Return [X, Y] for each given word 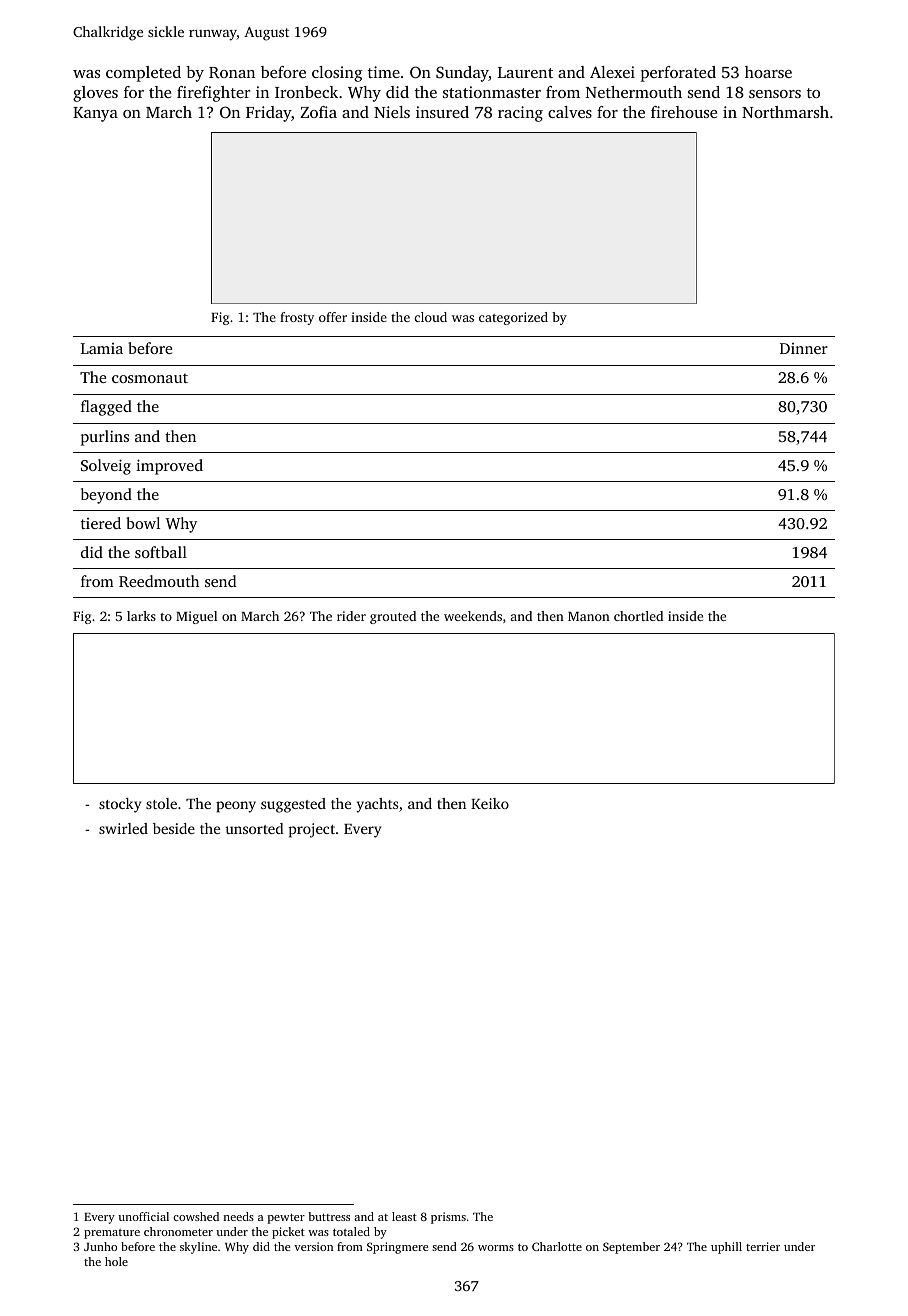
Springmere [397, 1248]
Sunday [462, 74]
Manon [589, 616]
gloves [95, 94]
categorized [513, 318]
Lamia [102, 348]
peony [236, 807]
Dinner [804, 348]
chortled [638, 616]
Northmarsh [785, 112]
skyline [198, 1248]
